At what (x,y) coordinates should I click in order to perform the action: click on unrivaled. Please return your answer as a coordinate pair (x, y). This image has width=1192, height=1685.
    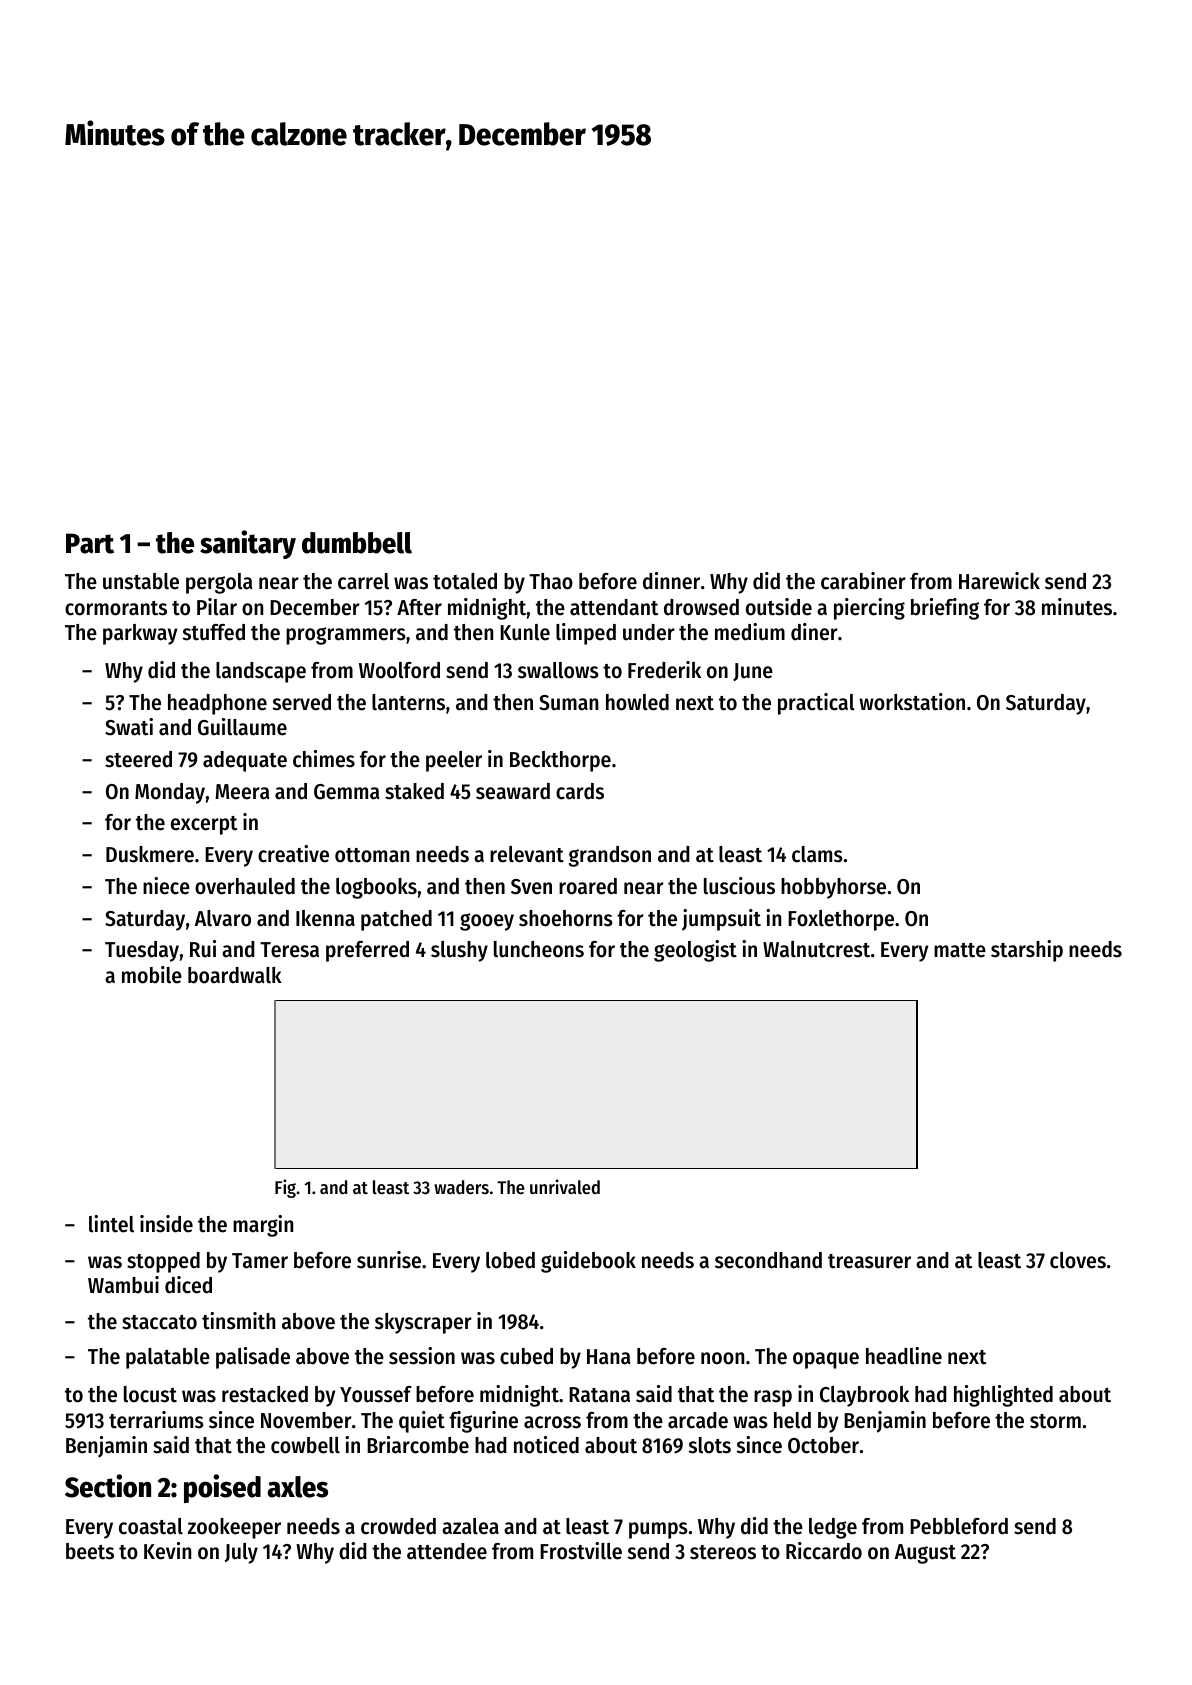
    Looking at the image, I should click on (565, 1186).
